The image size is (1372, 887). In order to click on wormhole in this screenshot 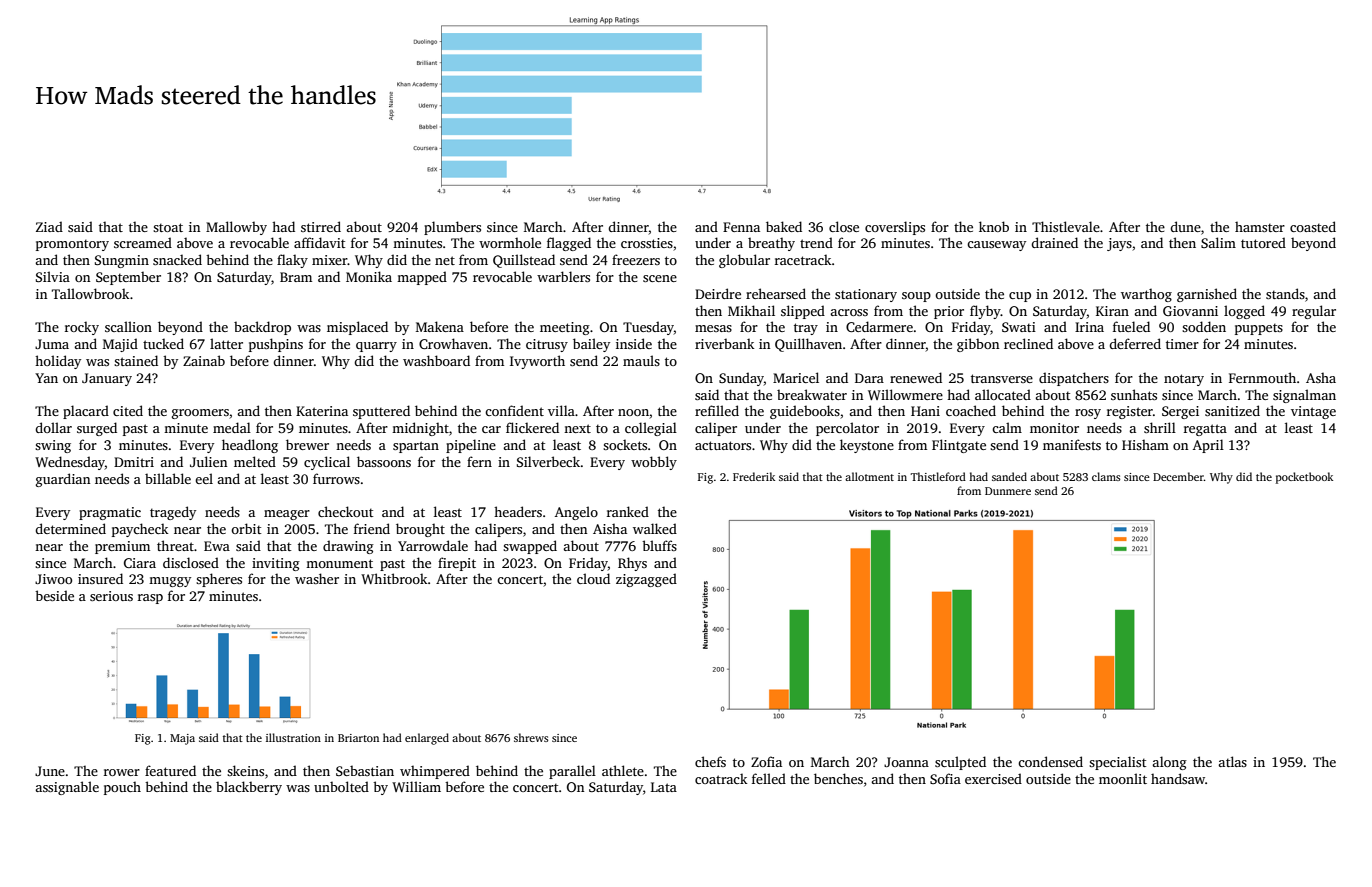, I will do `click(510, 242)`.
